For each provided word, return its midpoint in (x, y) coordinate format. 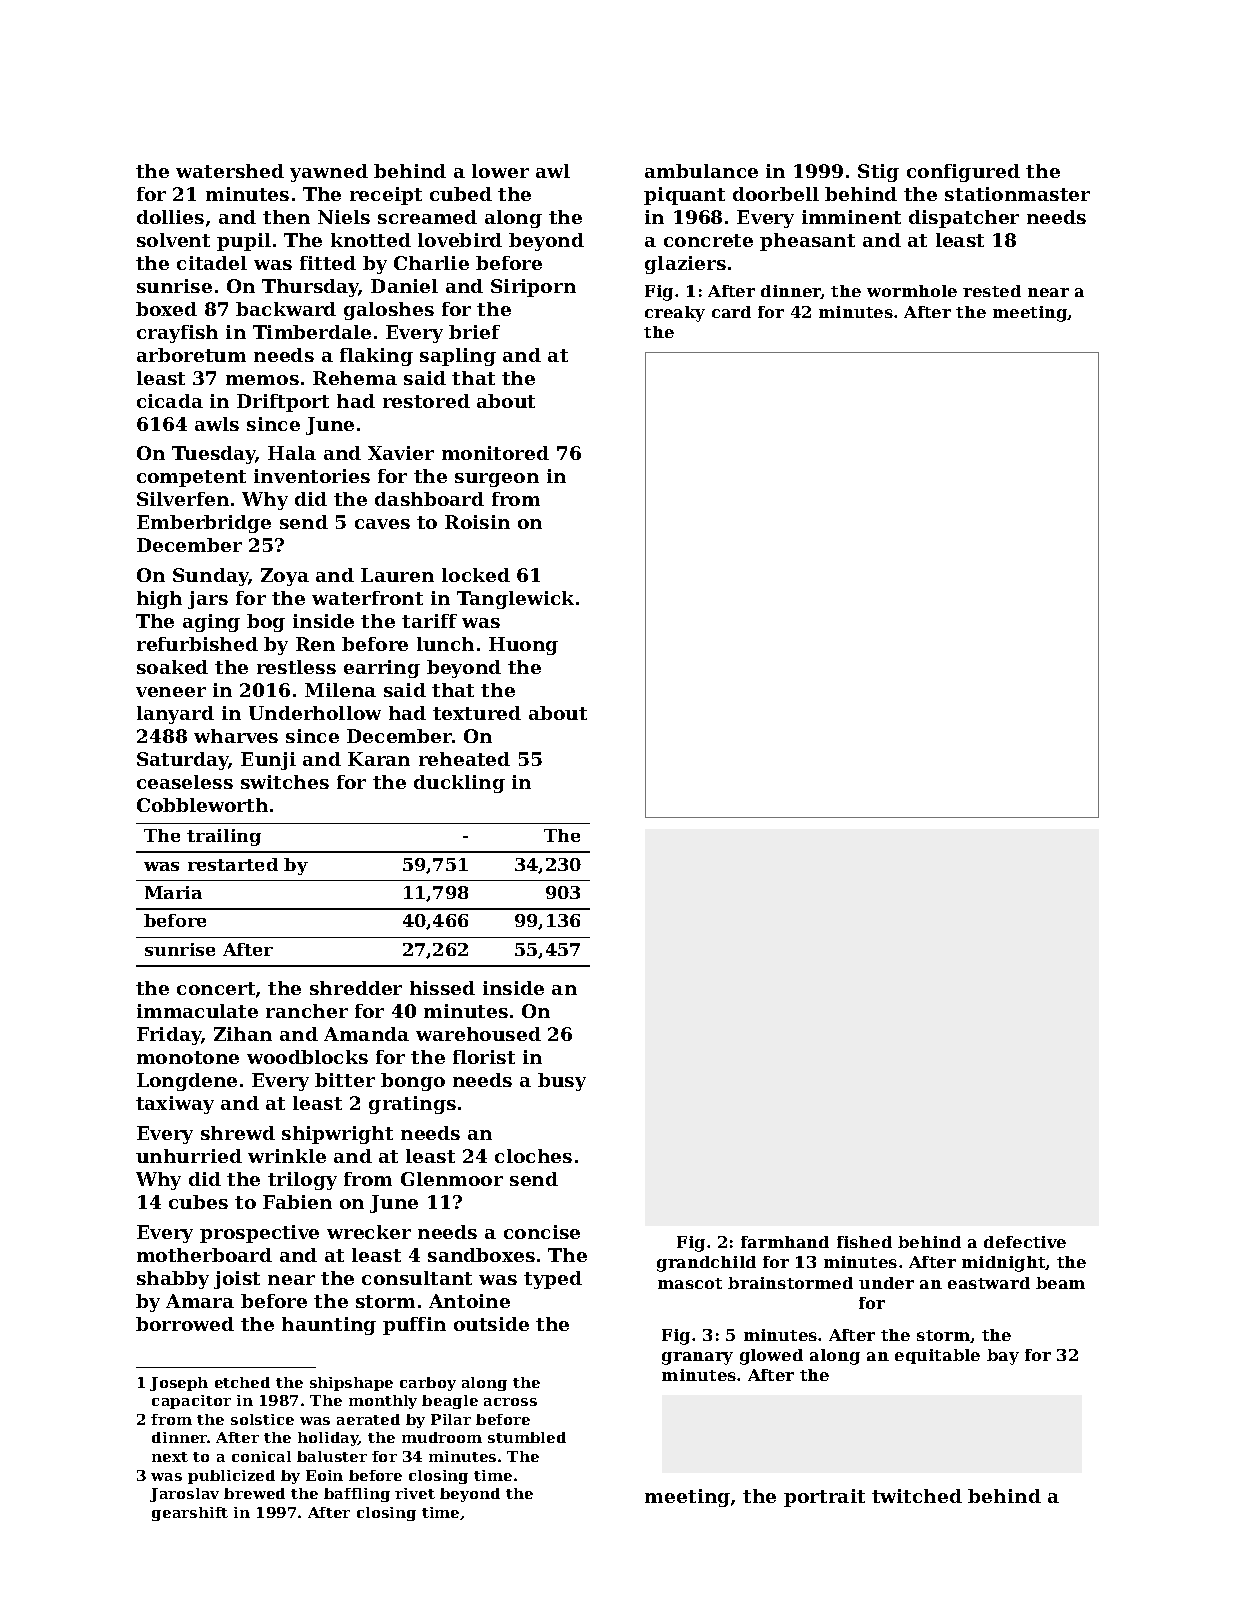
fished (864, 1242)
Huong (523, 646)
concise (542, 1232)
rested (992, 291)
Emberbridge (204, 524)
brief (474, 332)
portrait (824, 1498)
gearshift (190, 1514)
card (731, 312)
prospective (259, 1234)
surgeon (497, 480)
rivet (415, 1493)
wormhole (912, 291)
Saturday (183, 761)
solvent (173, 240)
